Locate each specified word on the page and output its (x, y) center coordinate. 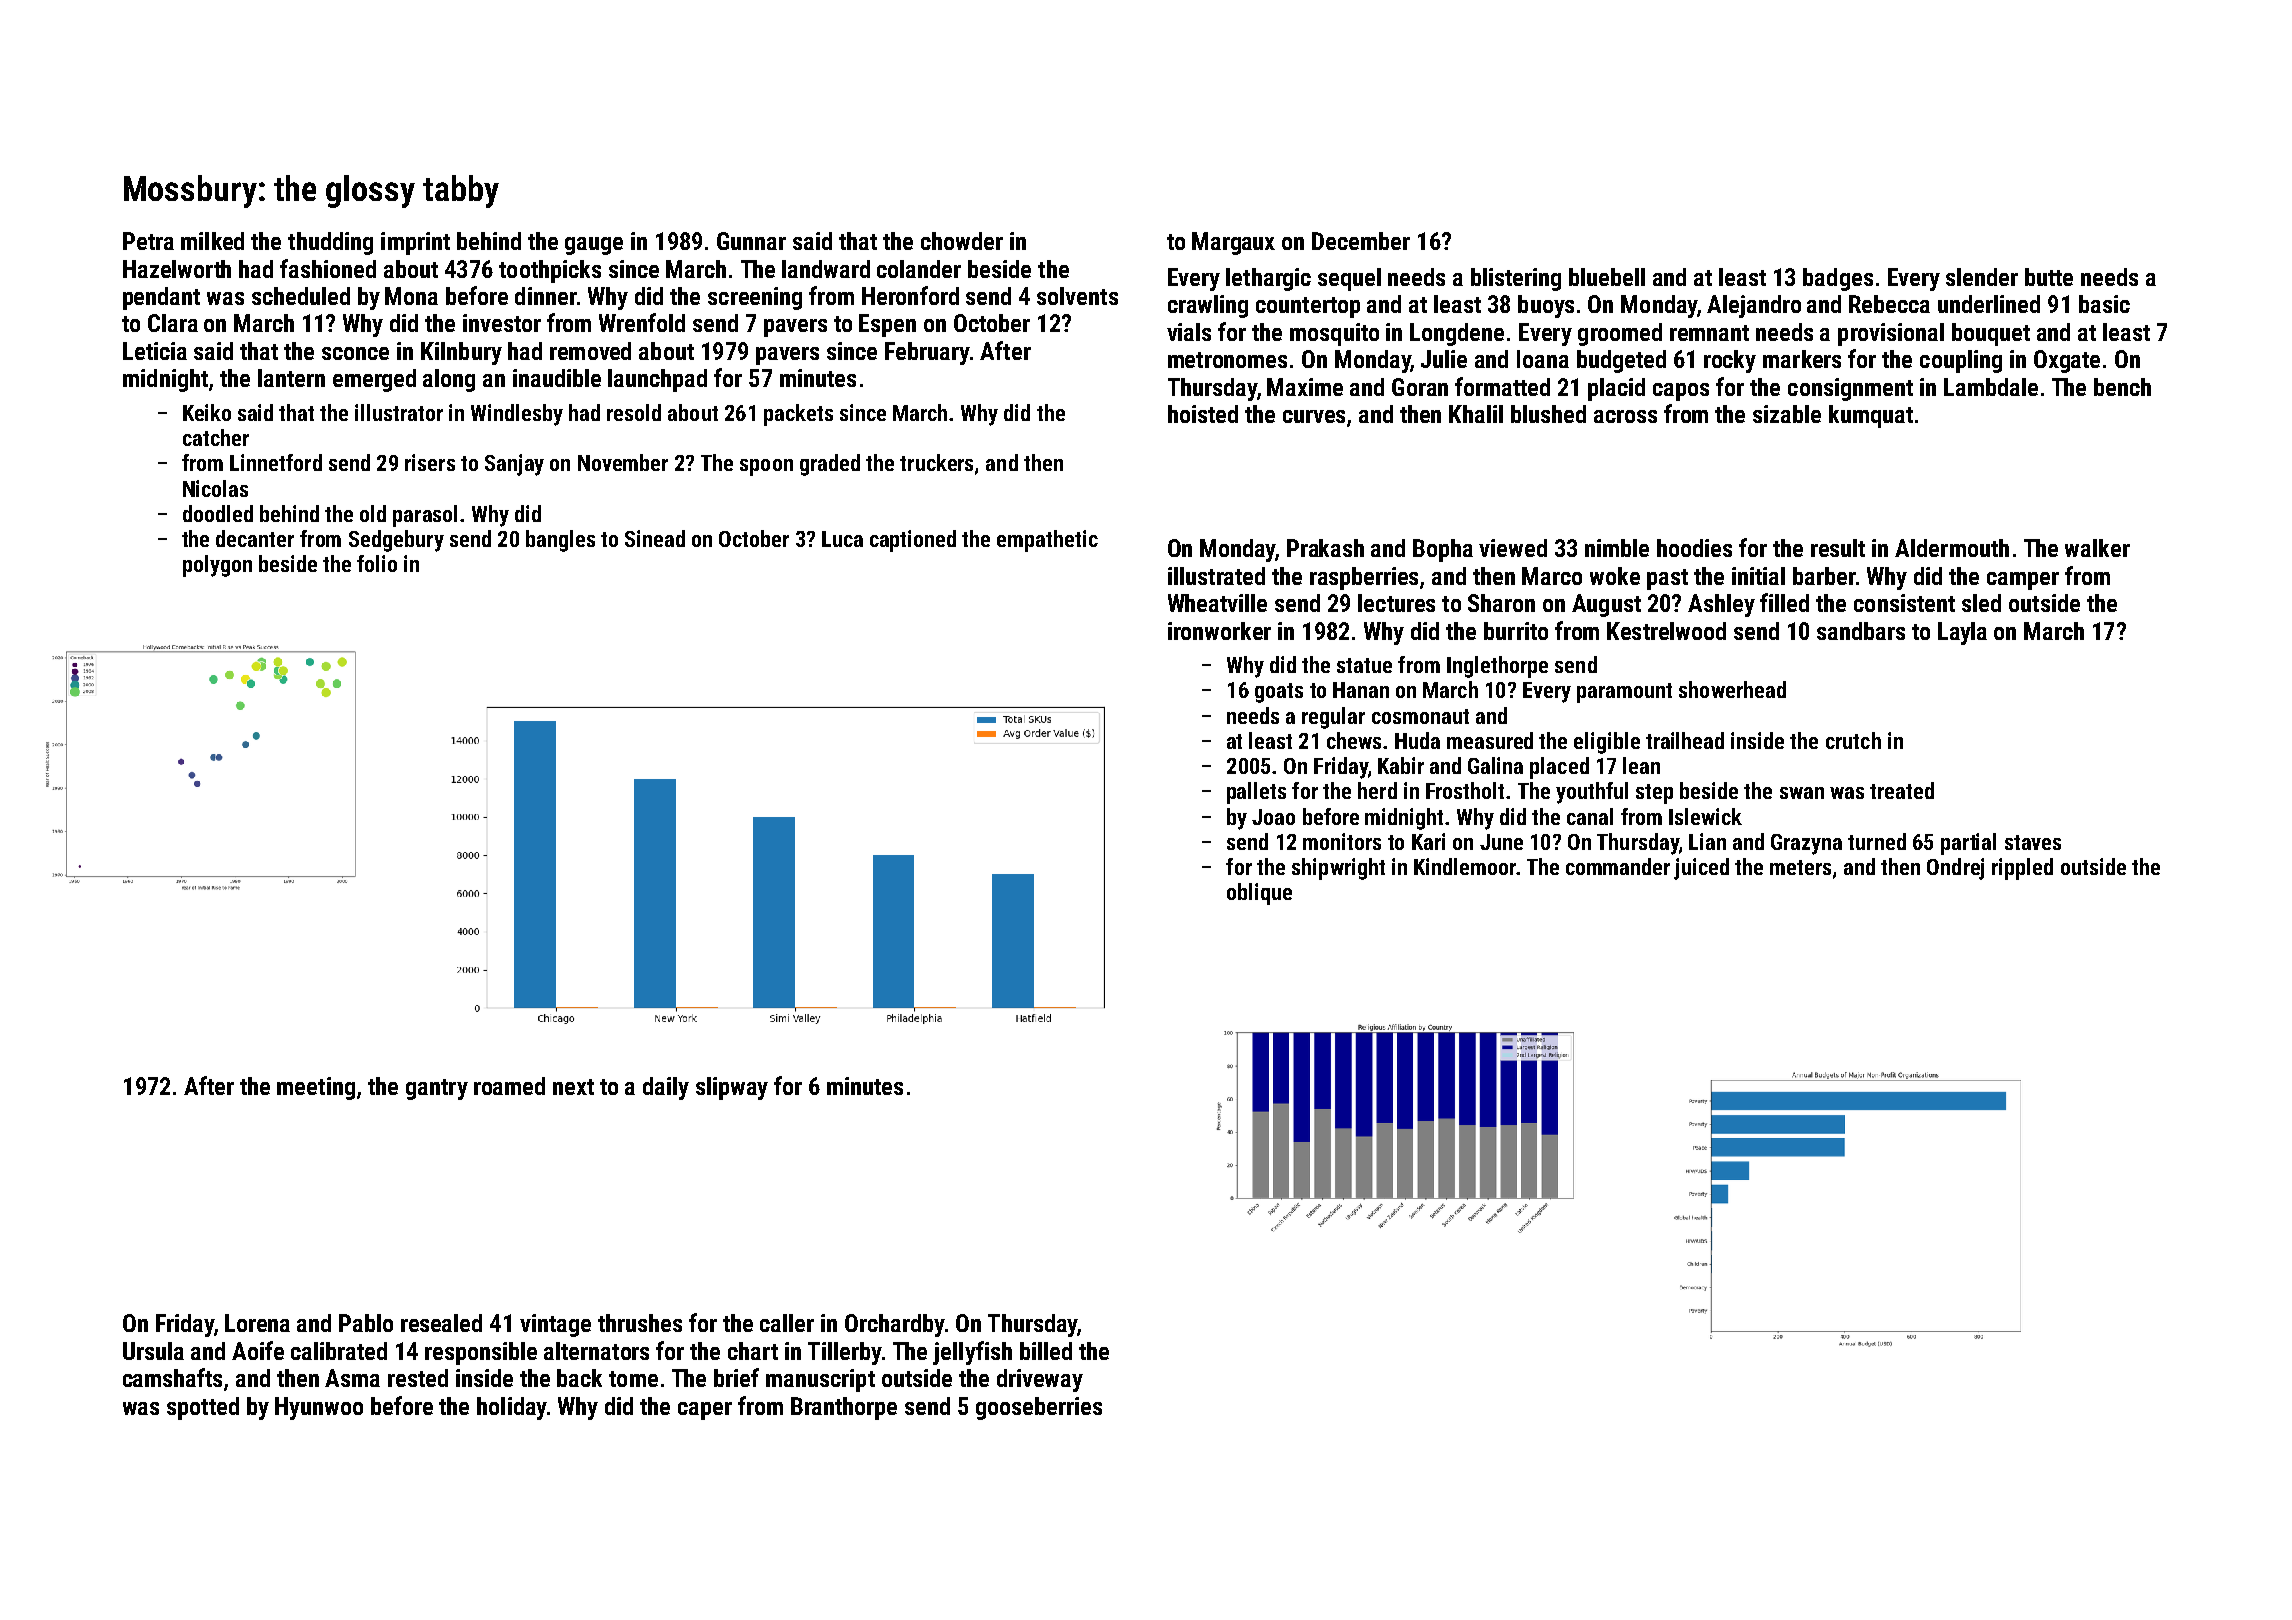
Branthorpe (844, 1408)
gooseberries (1039, 1408)
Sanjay (514, 465)
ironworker (1219, 631)
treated (1902, 790)
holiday (512, 1408)
